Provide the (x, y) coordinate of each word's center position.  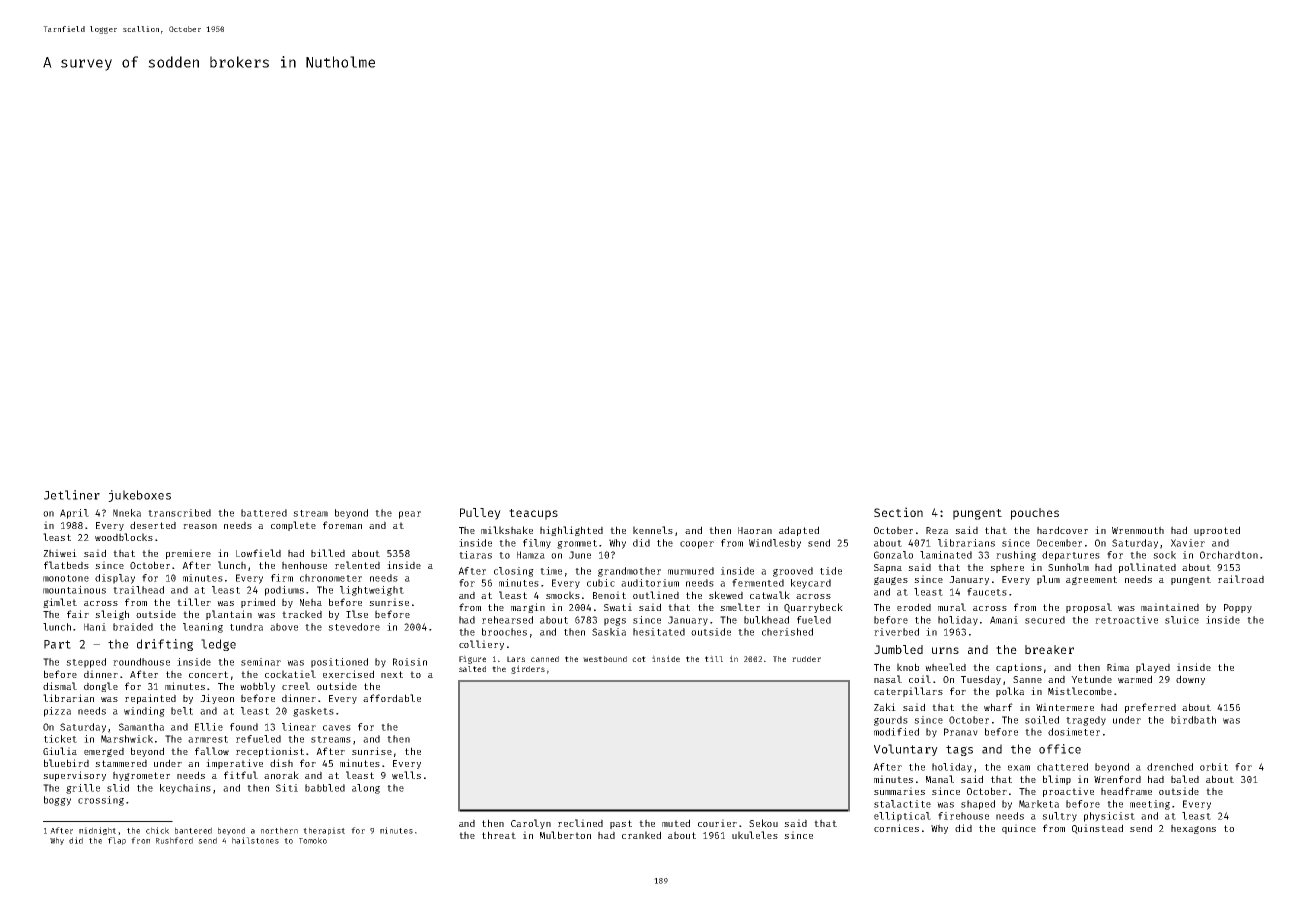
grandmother (629, 572)
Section (898, 512)
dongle (101, 687)
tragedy (1086, 721)
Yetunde (1091, 679)
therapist (324, 831)
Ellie (209, 727)
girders (528, 669)
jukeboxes (139, 496)
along (366, 789)
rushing (1016, 556)
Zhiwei (60, 553)
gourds (891, 721)
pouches (1035, 514)
